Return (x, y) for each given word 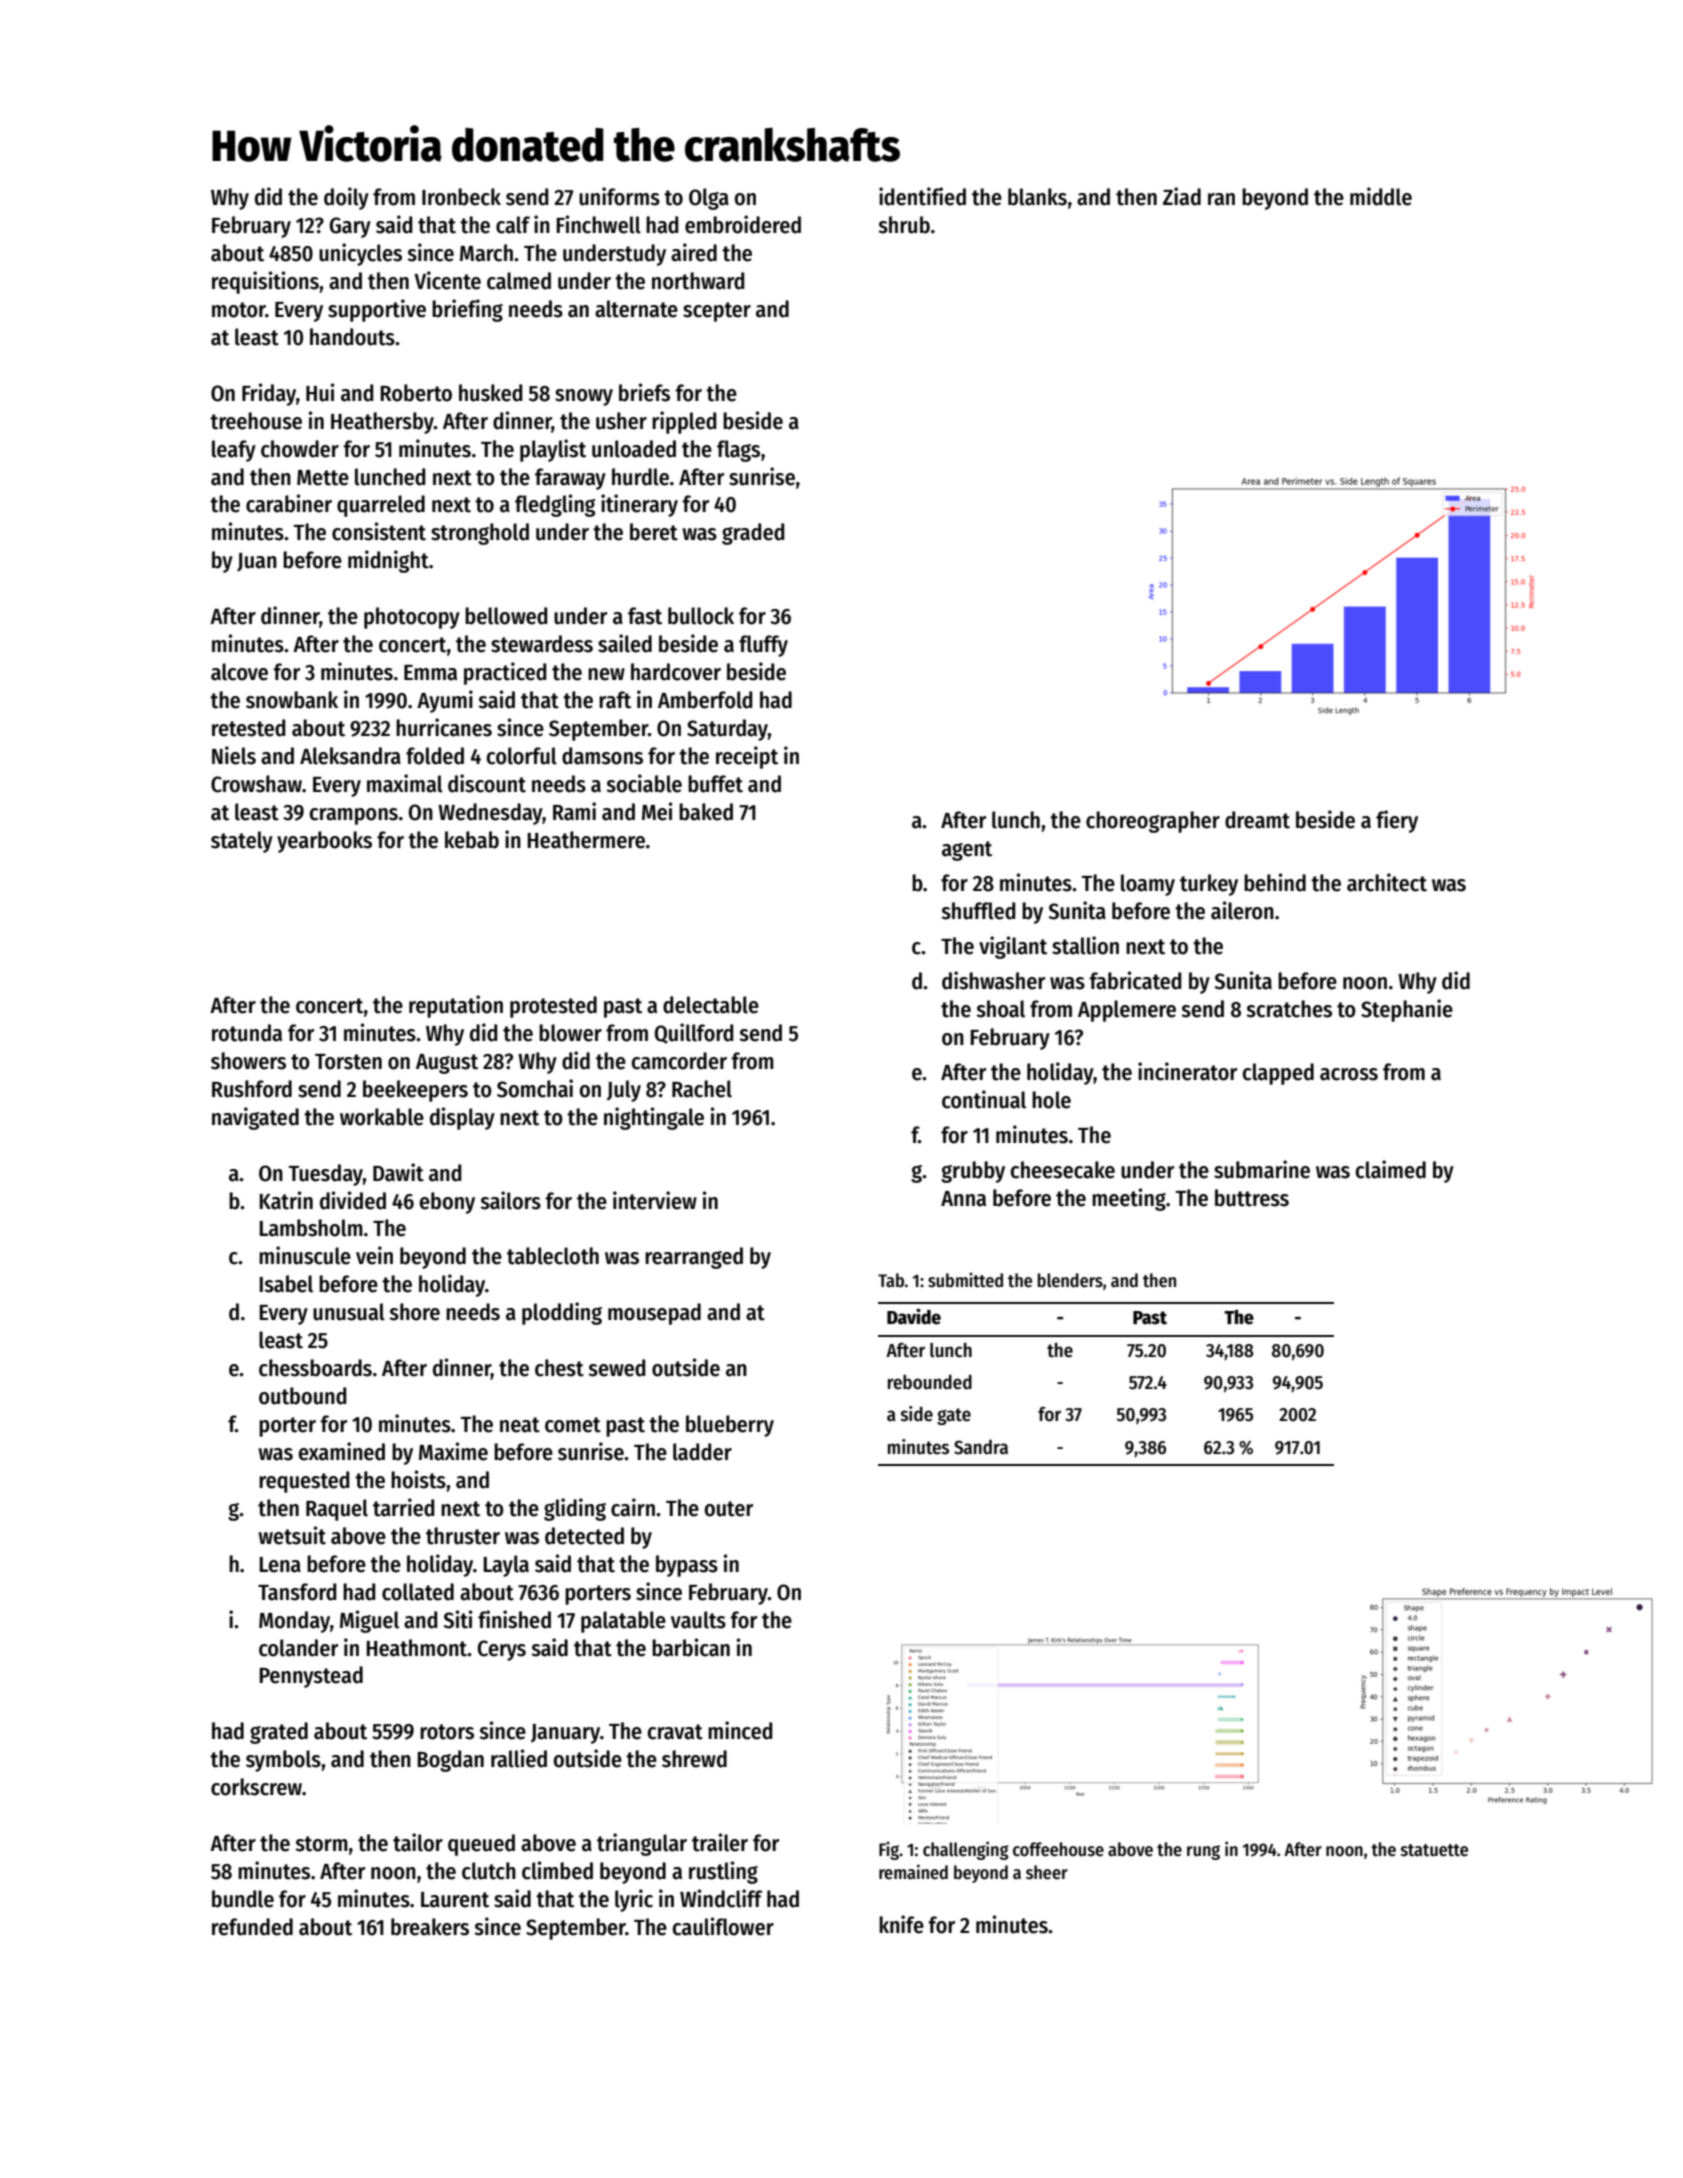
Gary (350, 227)
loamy (1148, 885)
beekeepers (415, 1091)
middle (1381, 196)
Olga (709, 199)
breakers (430, 1927)
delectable (711, 1005)
